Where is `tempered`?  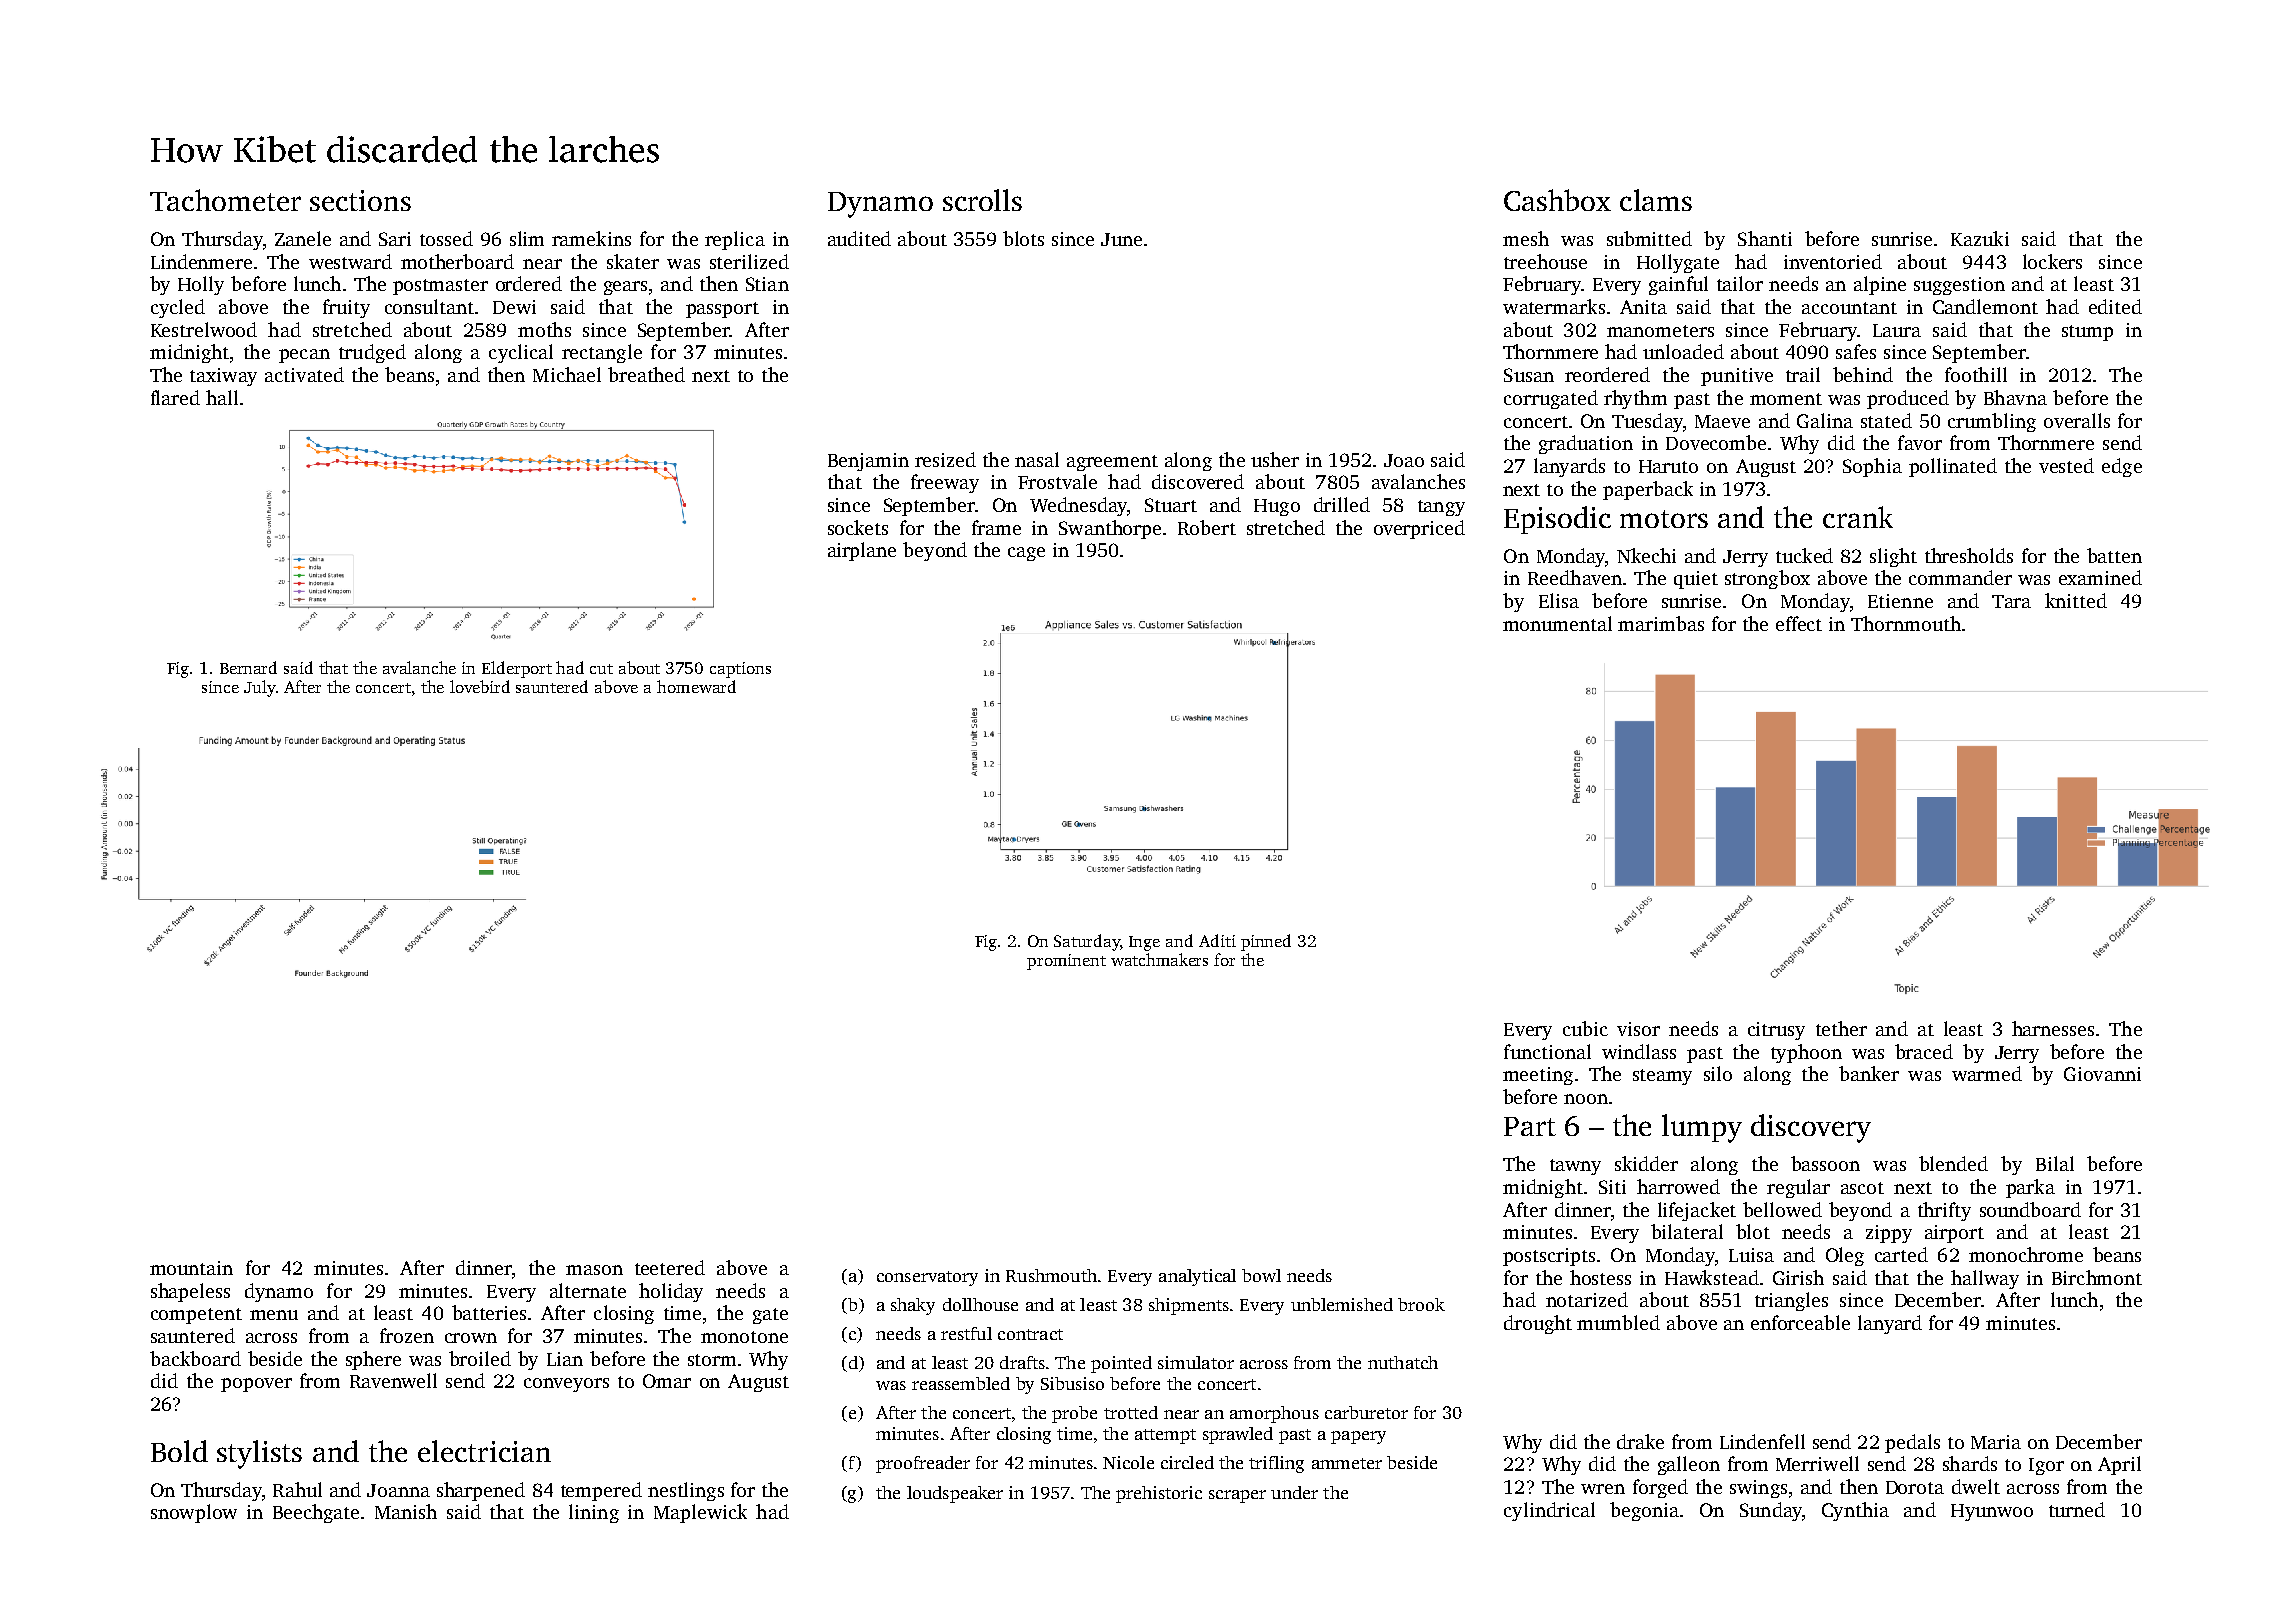 tempered is located at coordinates (601, 1491).
